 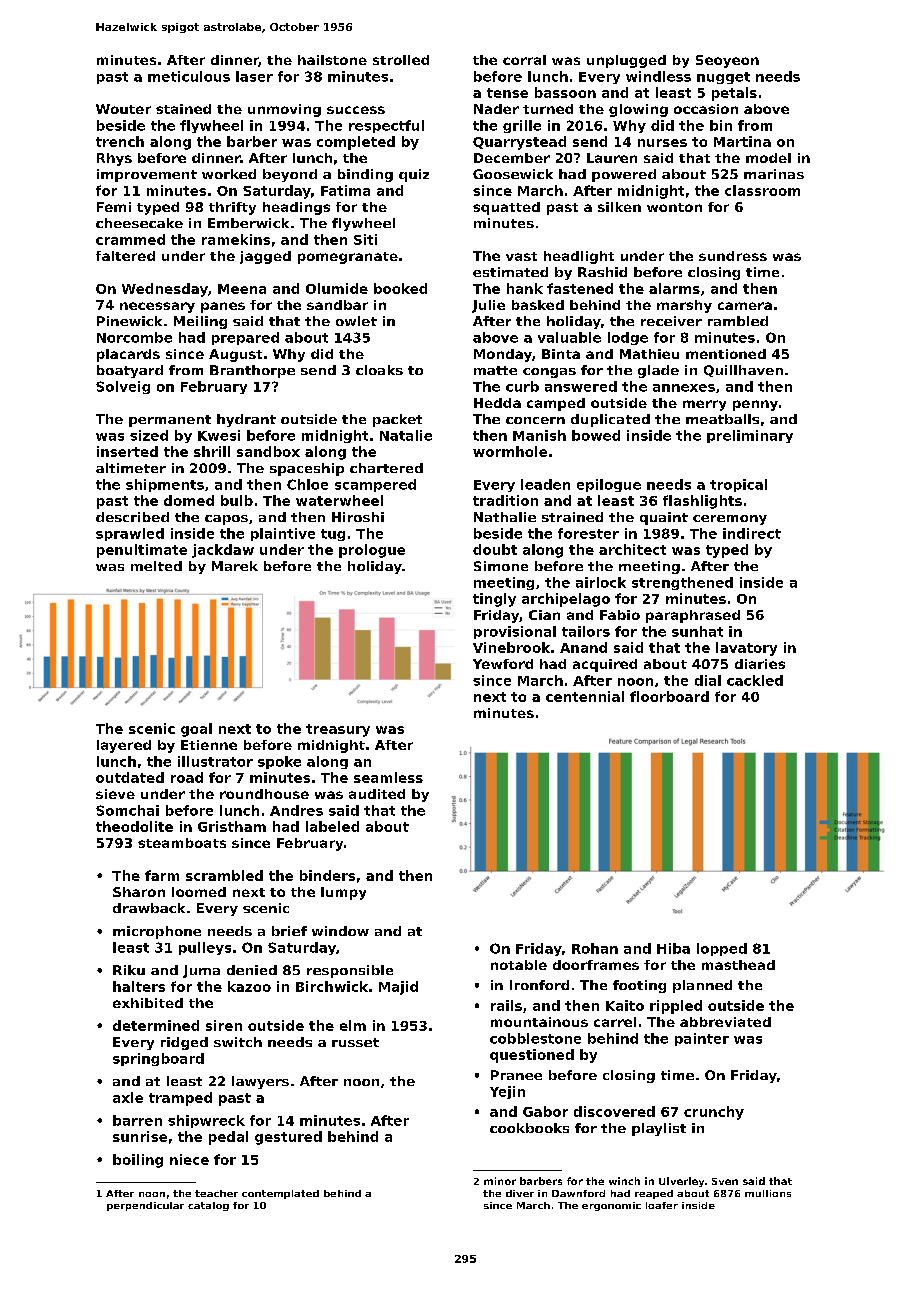 I want to click on determined, so click(x=156, y=1025).
